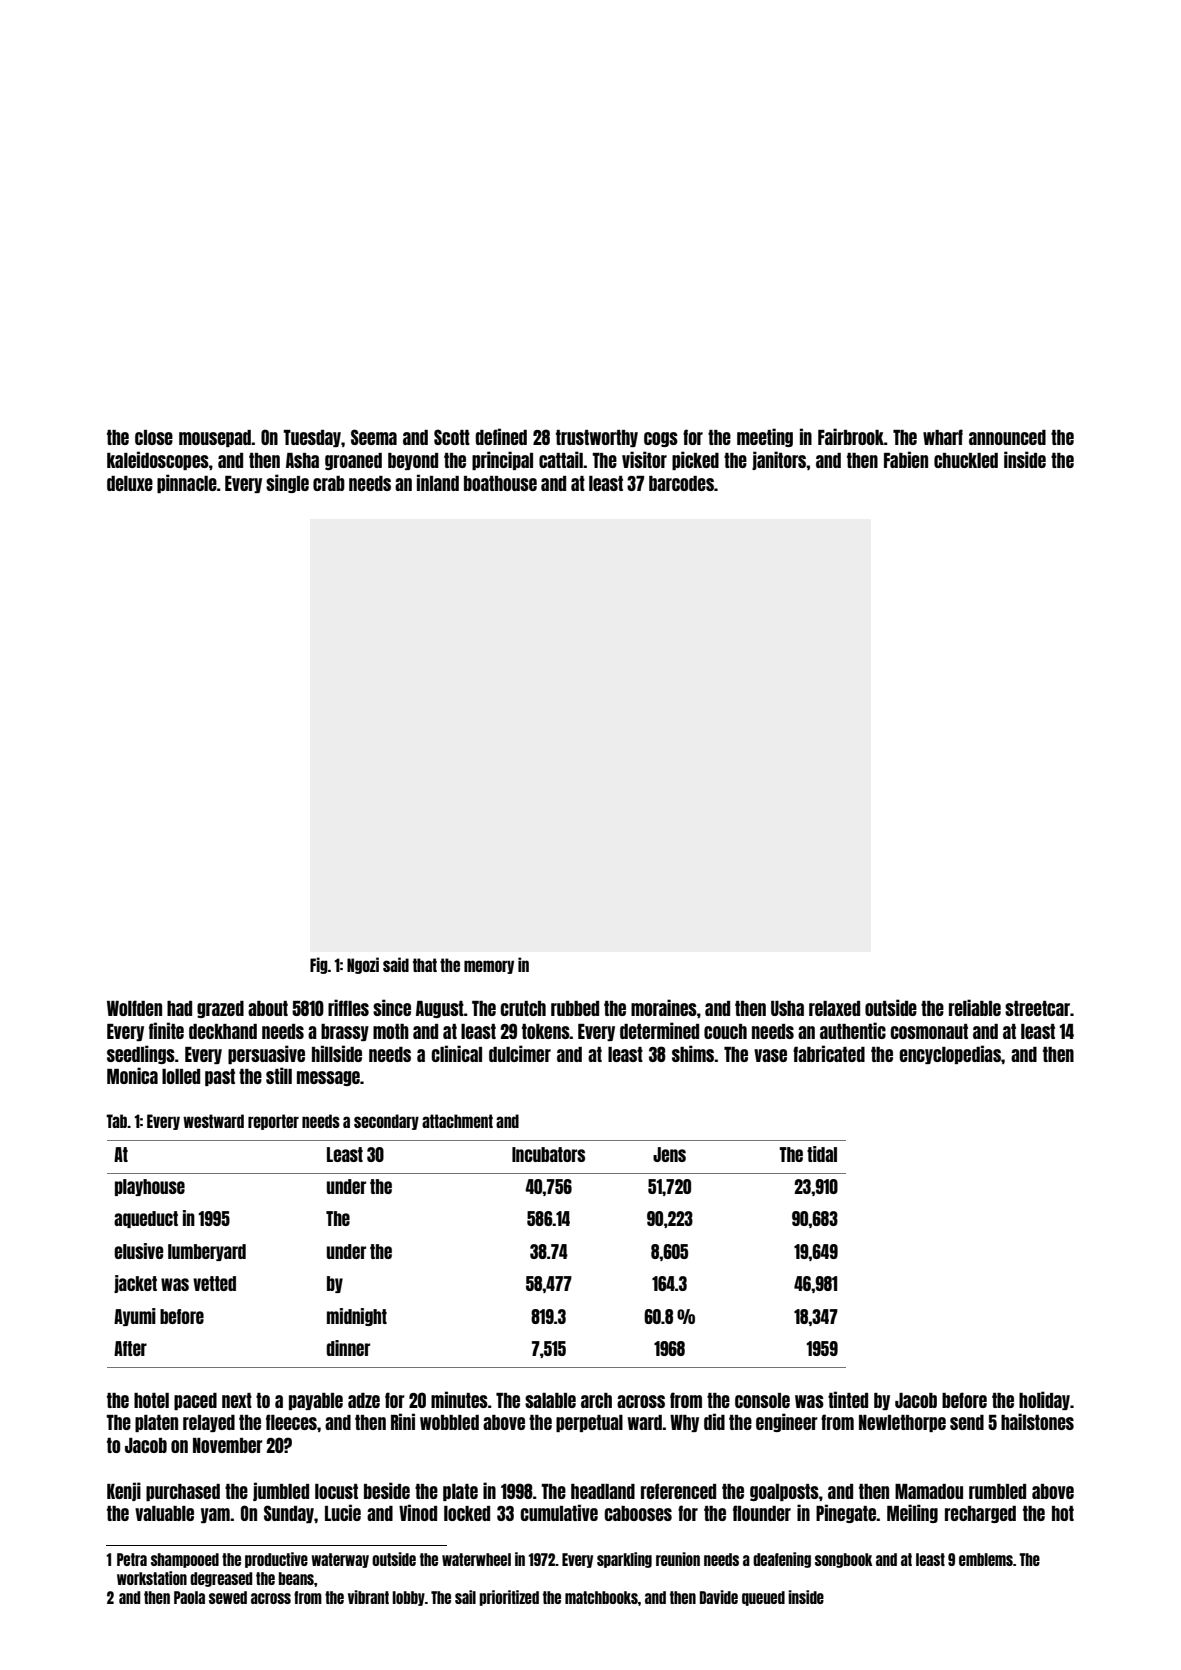 The height and width of the image is (1670, 1181). I want to click on defined, so click(501, 436).
